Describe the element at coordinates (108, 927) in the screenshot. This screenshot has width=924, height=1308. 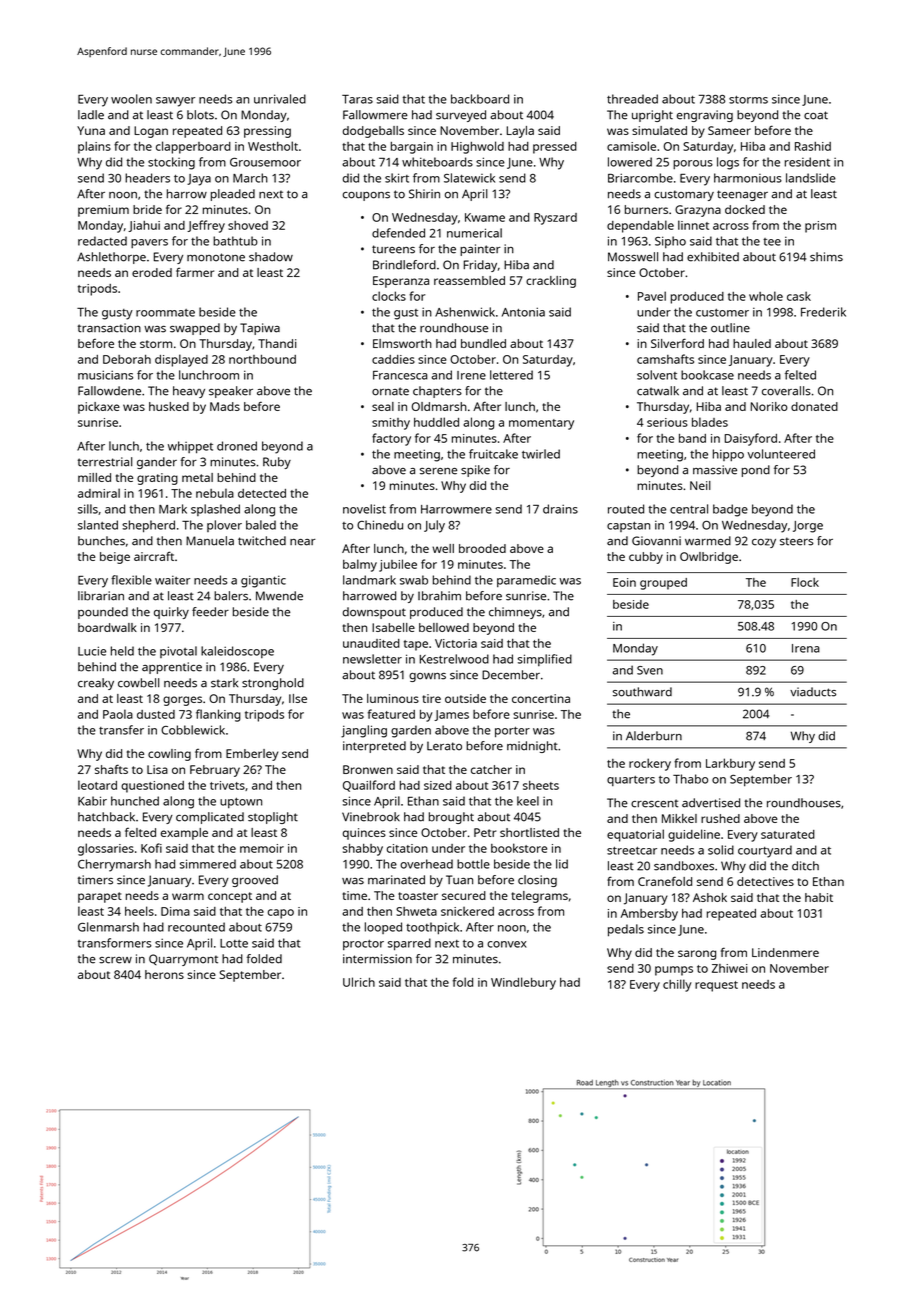
I see `Glenmarsh` at that location.
